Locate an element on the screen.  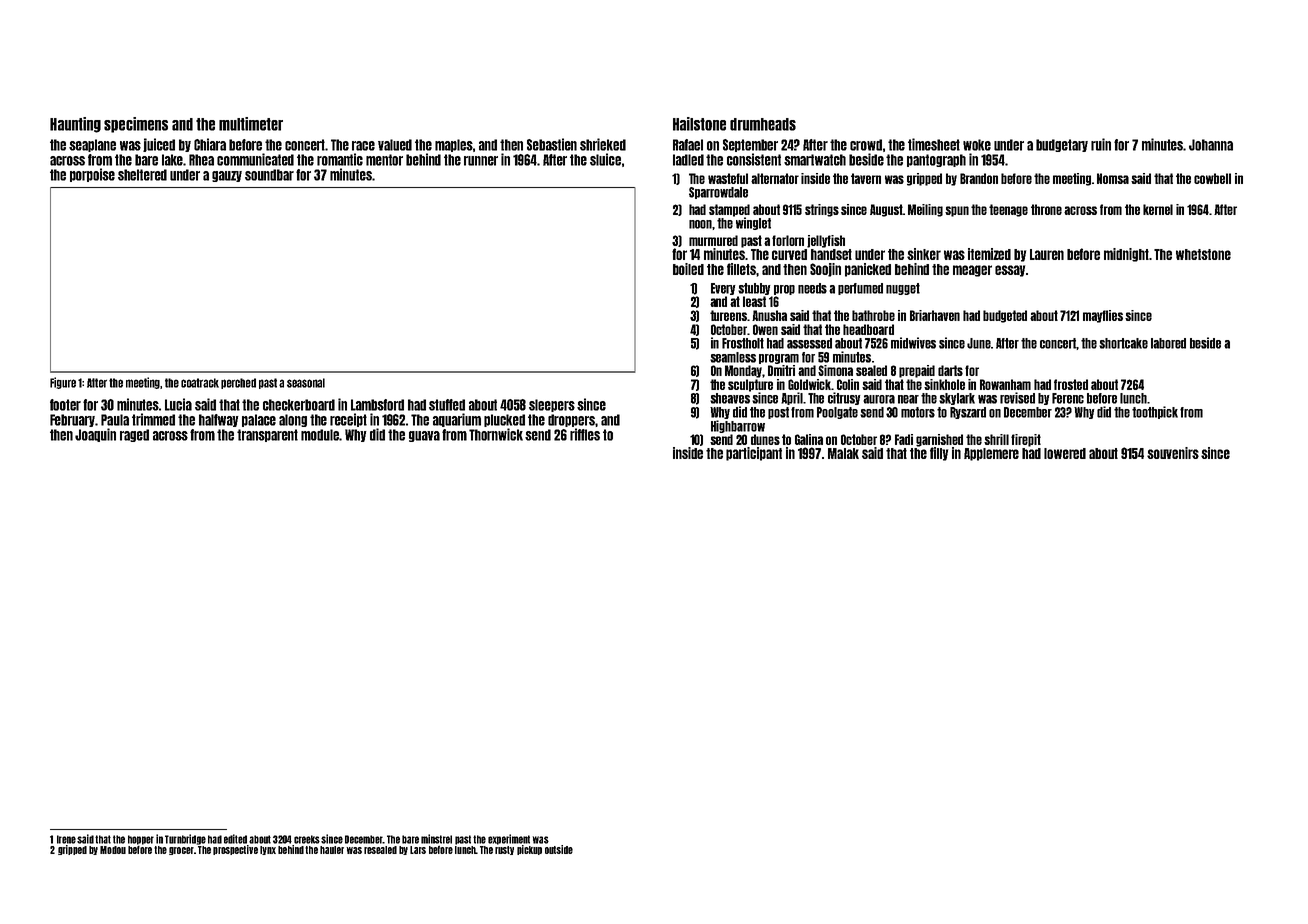
participant is located at coordinates (754, 454).
